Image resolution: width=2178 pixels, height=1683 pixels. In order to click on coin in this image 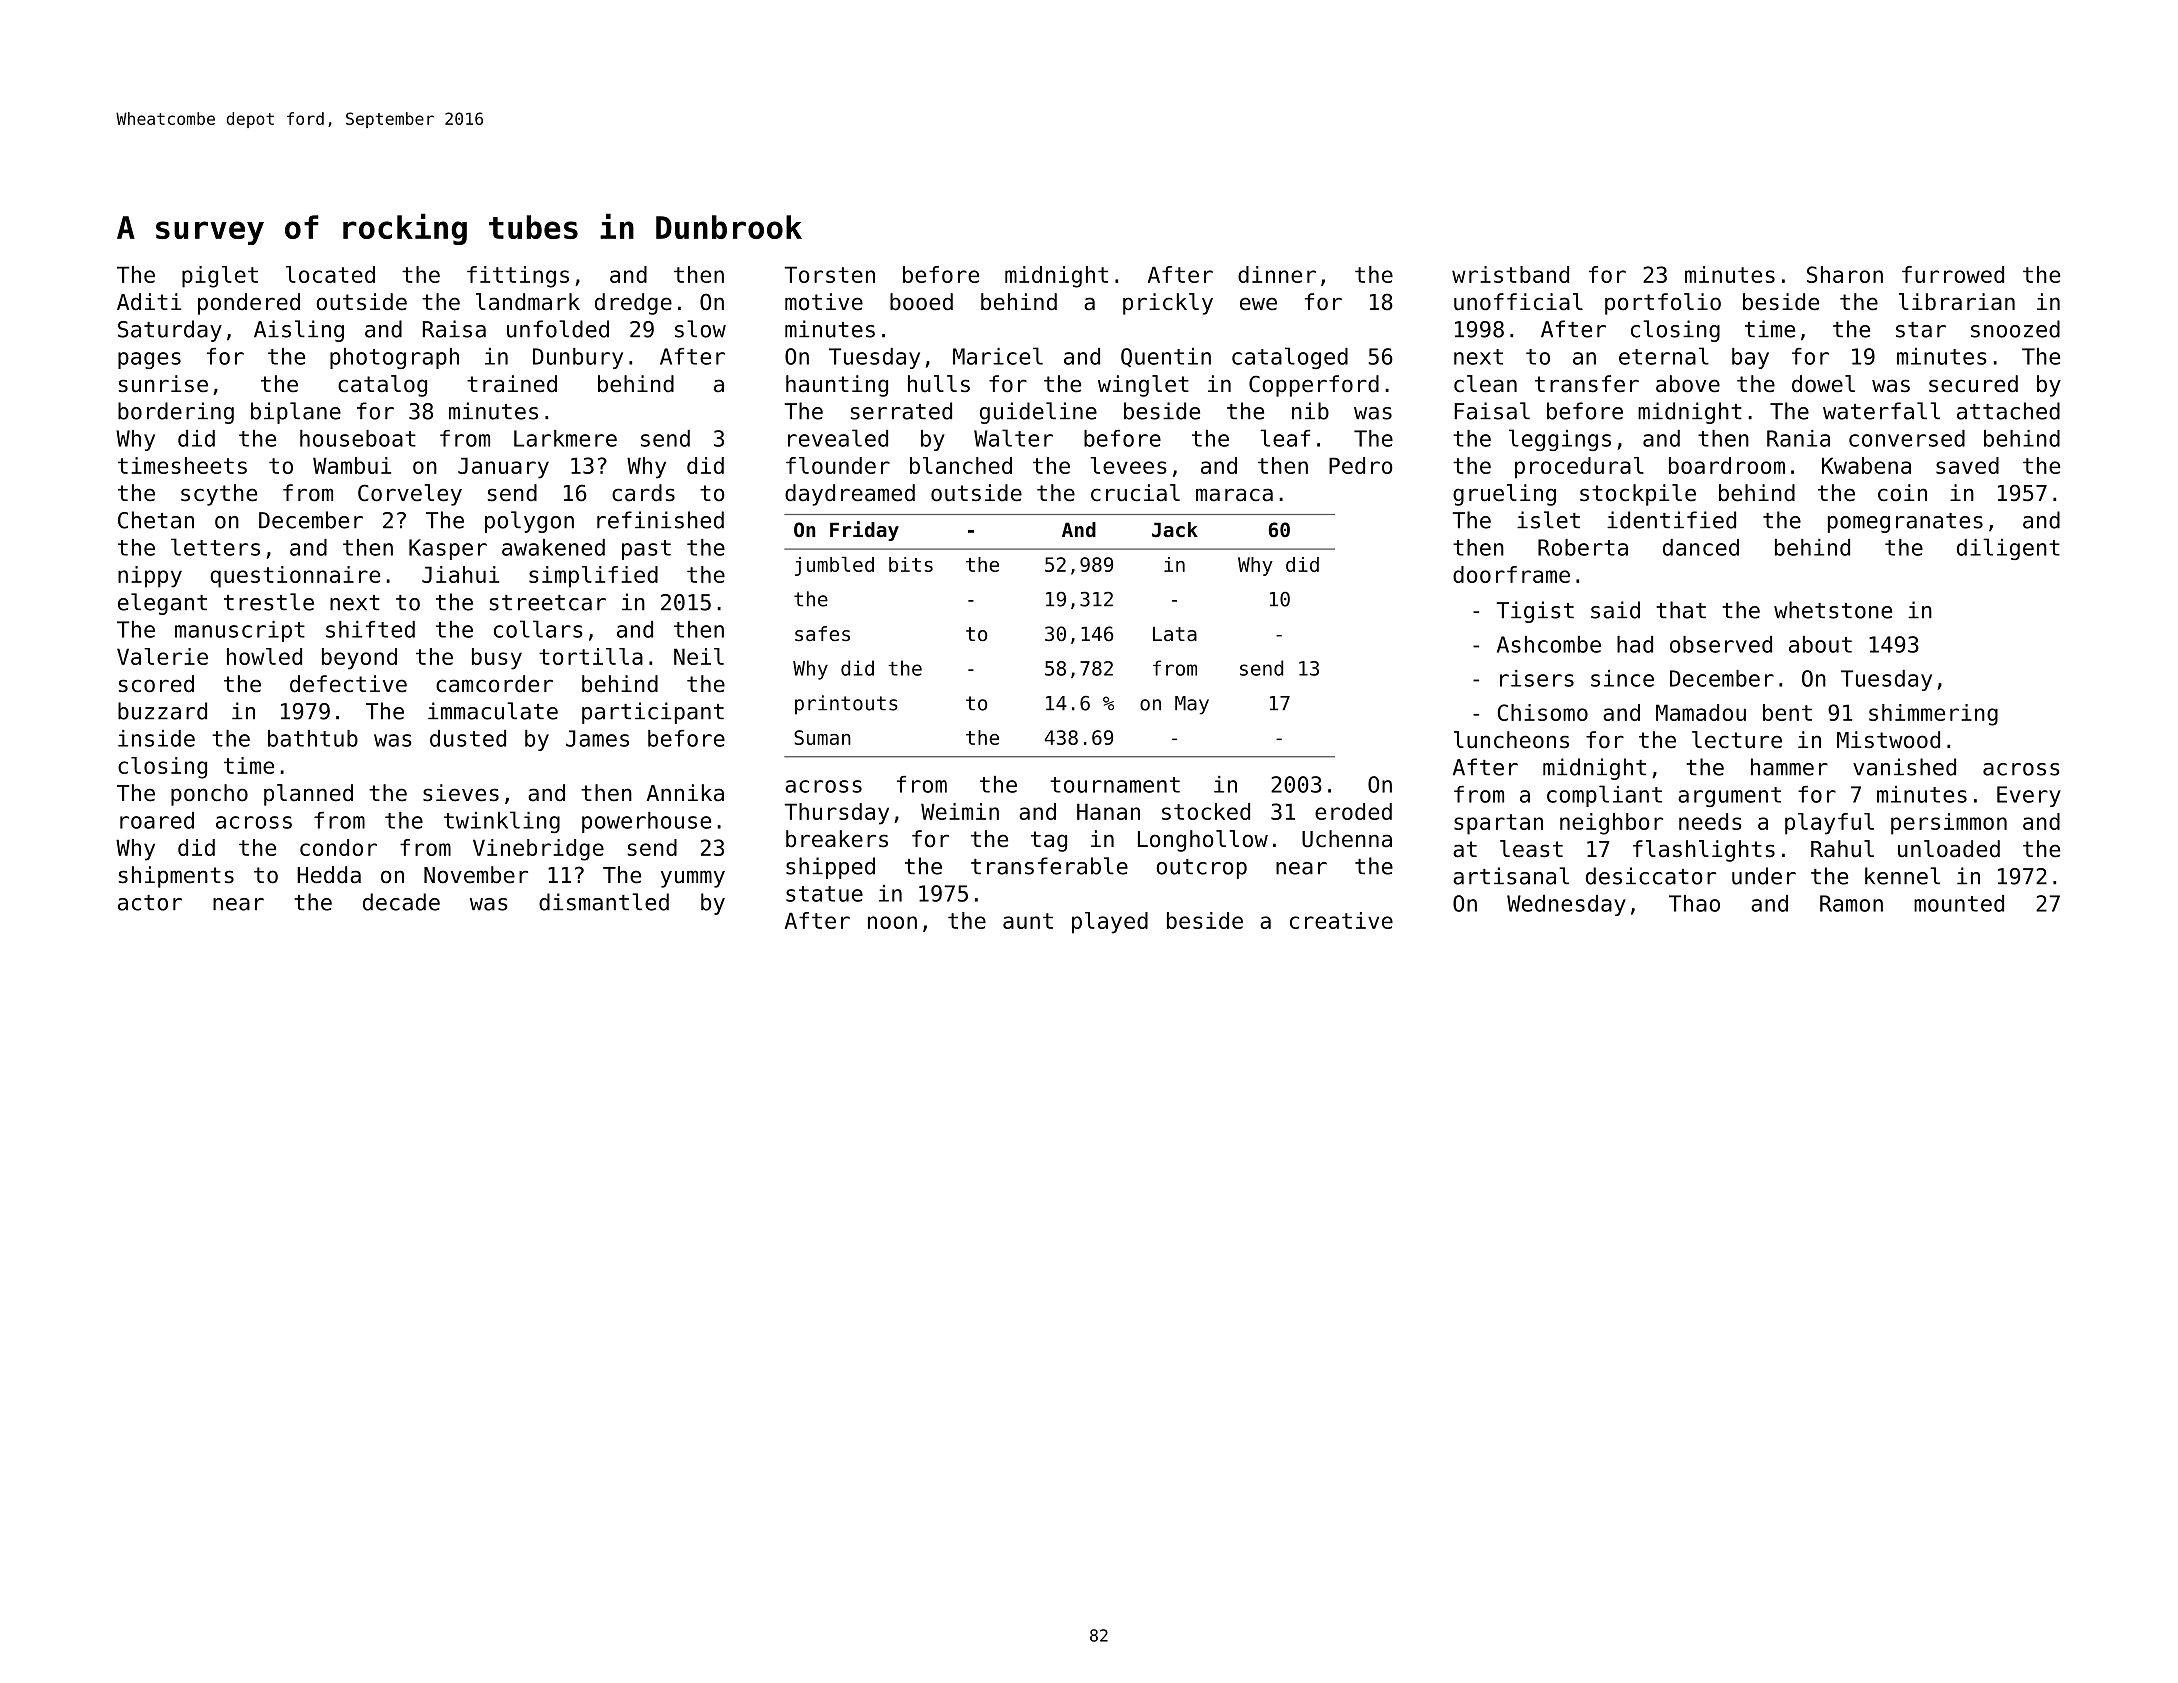, I will do `click(1902, 493)`.
